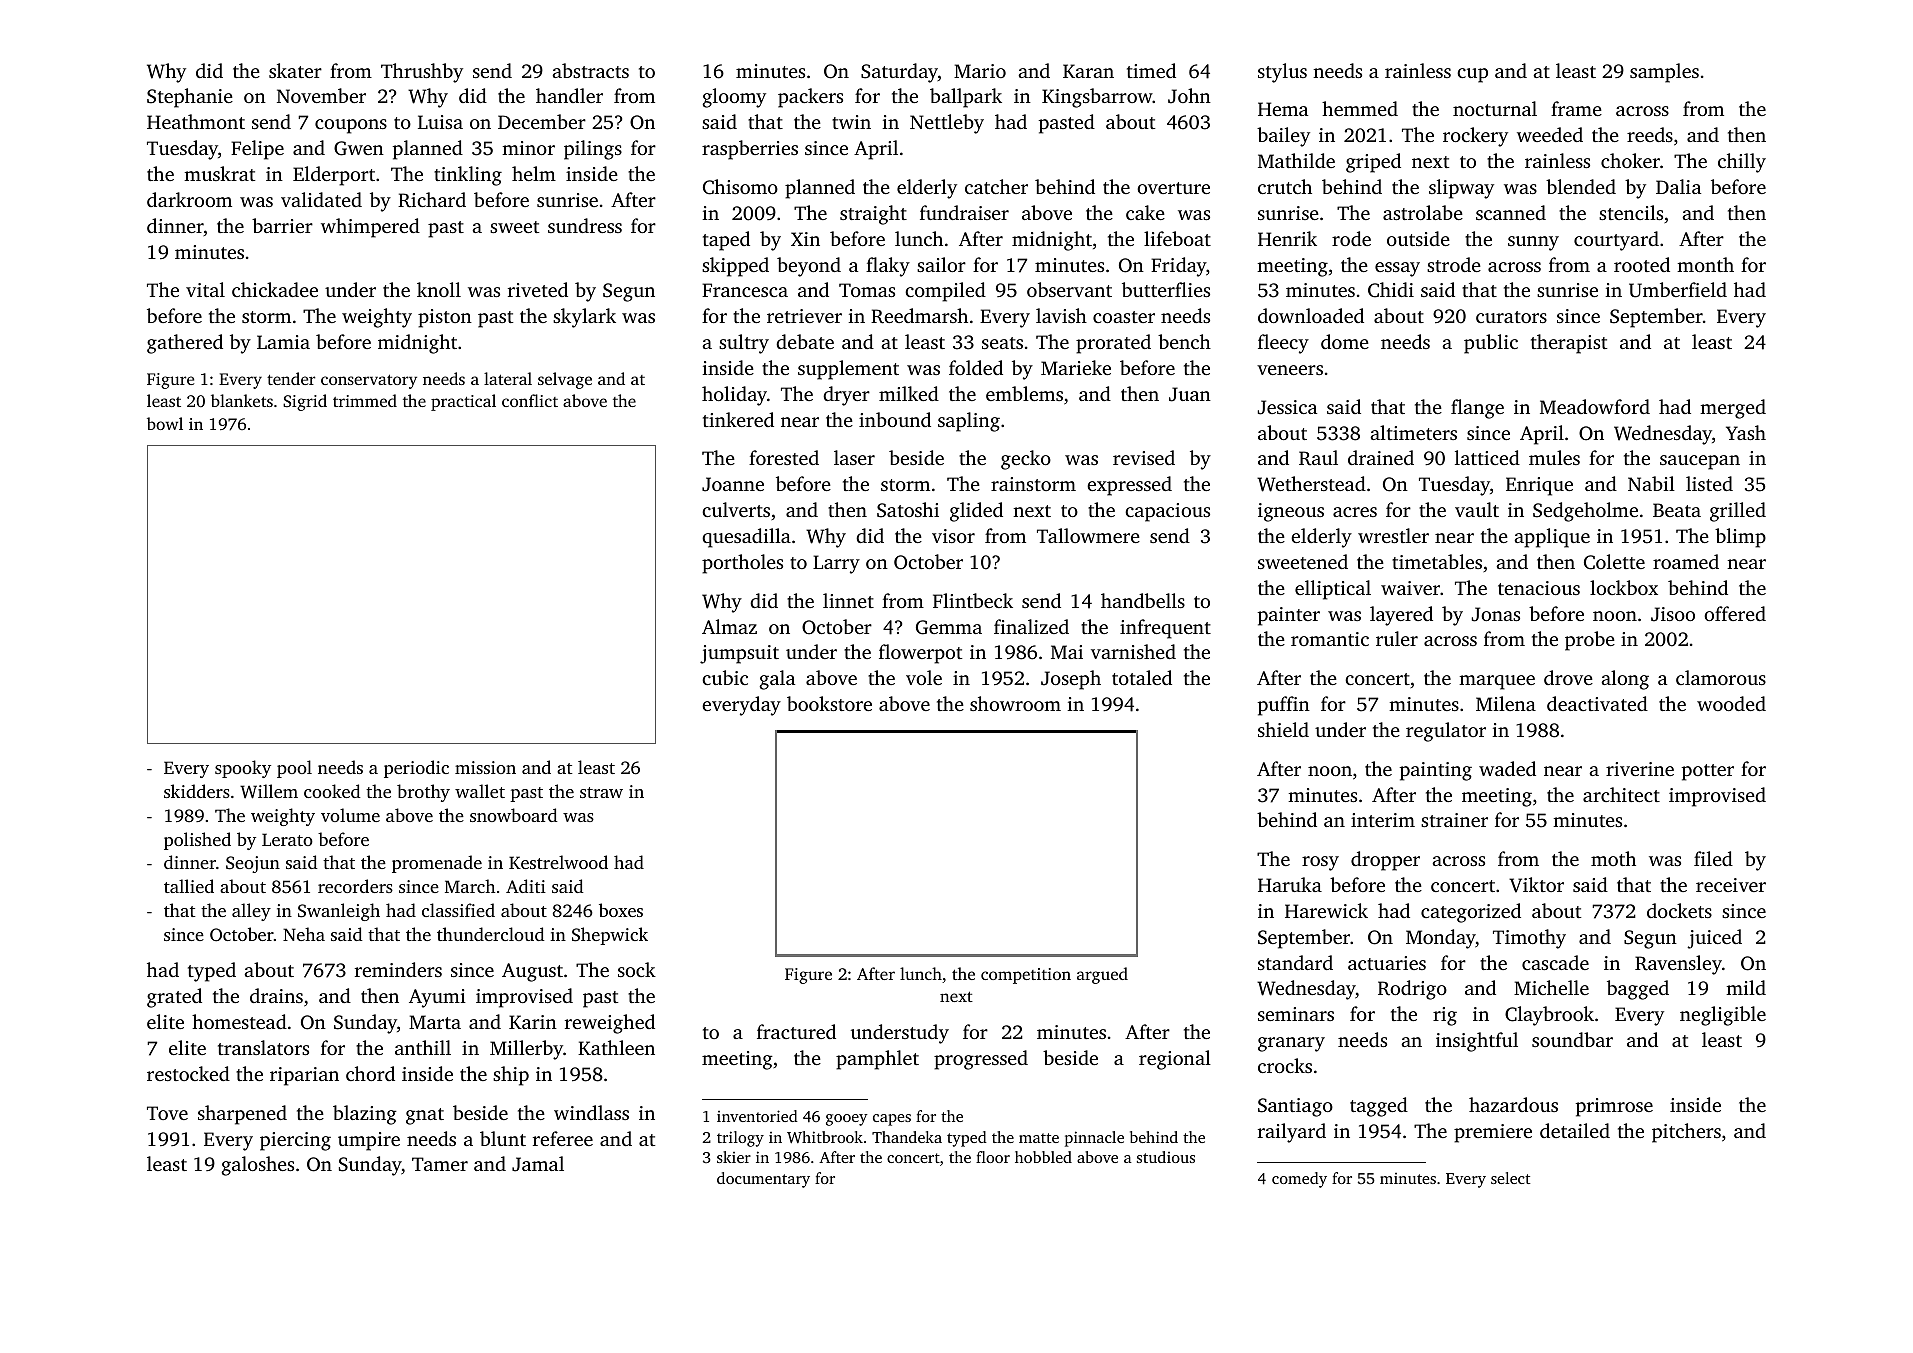 This document has width=1913, height=1353. Describe the element at coordinates (908, 510) in the document. I see `Satoshi` at that location.
